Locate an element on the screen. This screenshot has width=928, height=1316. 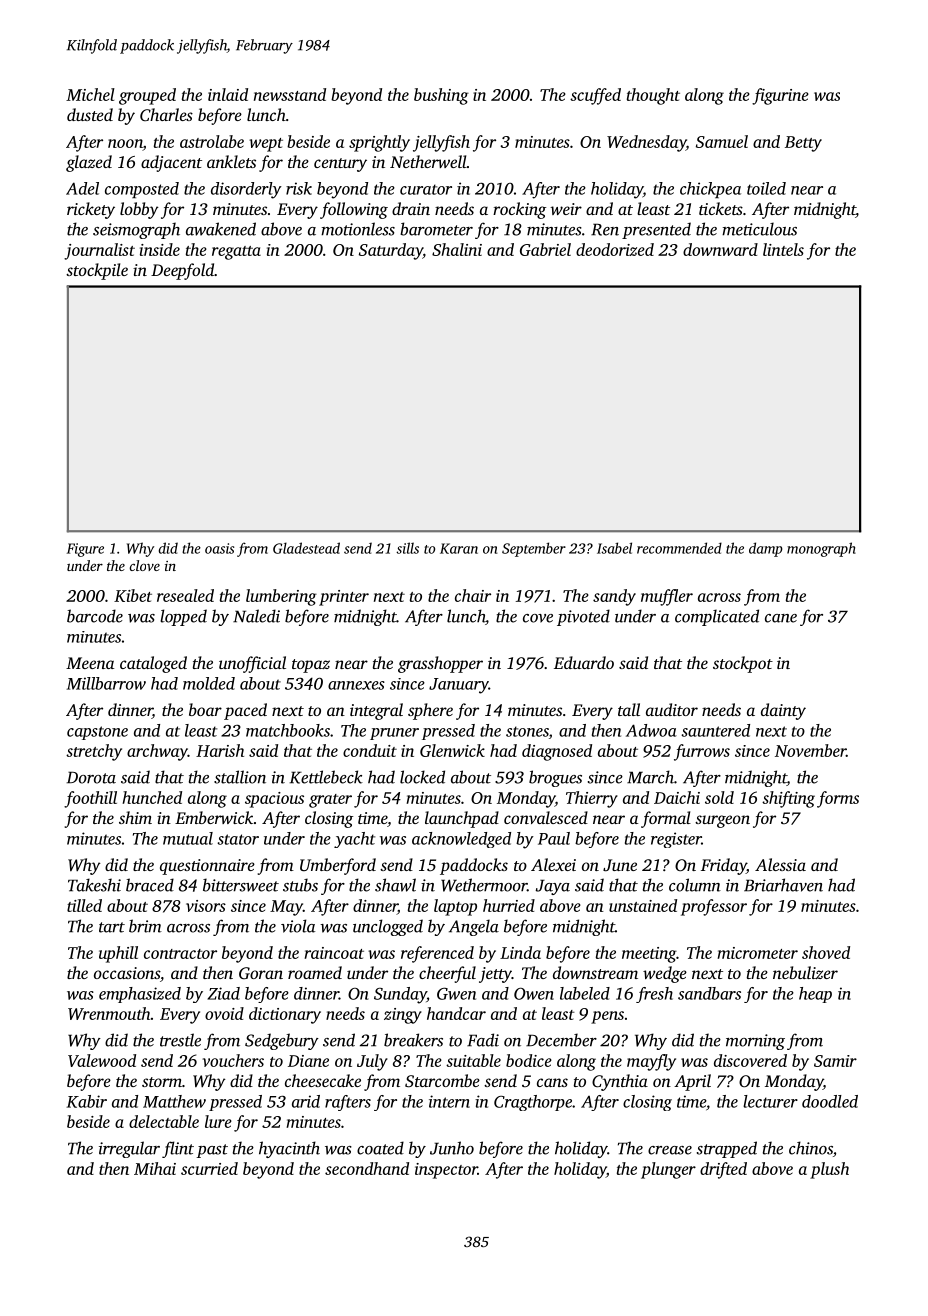
printer is located at coordinates (344, 598).
